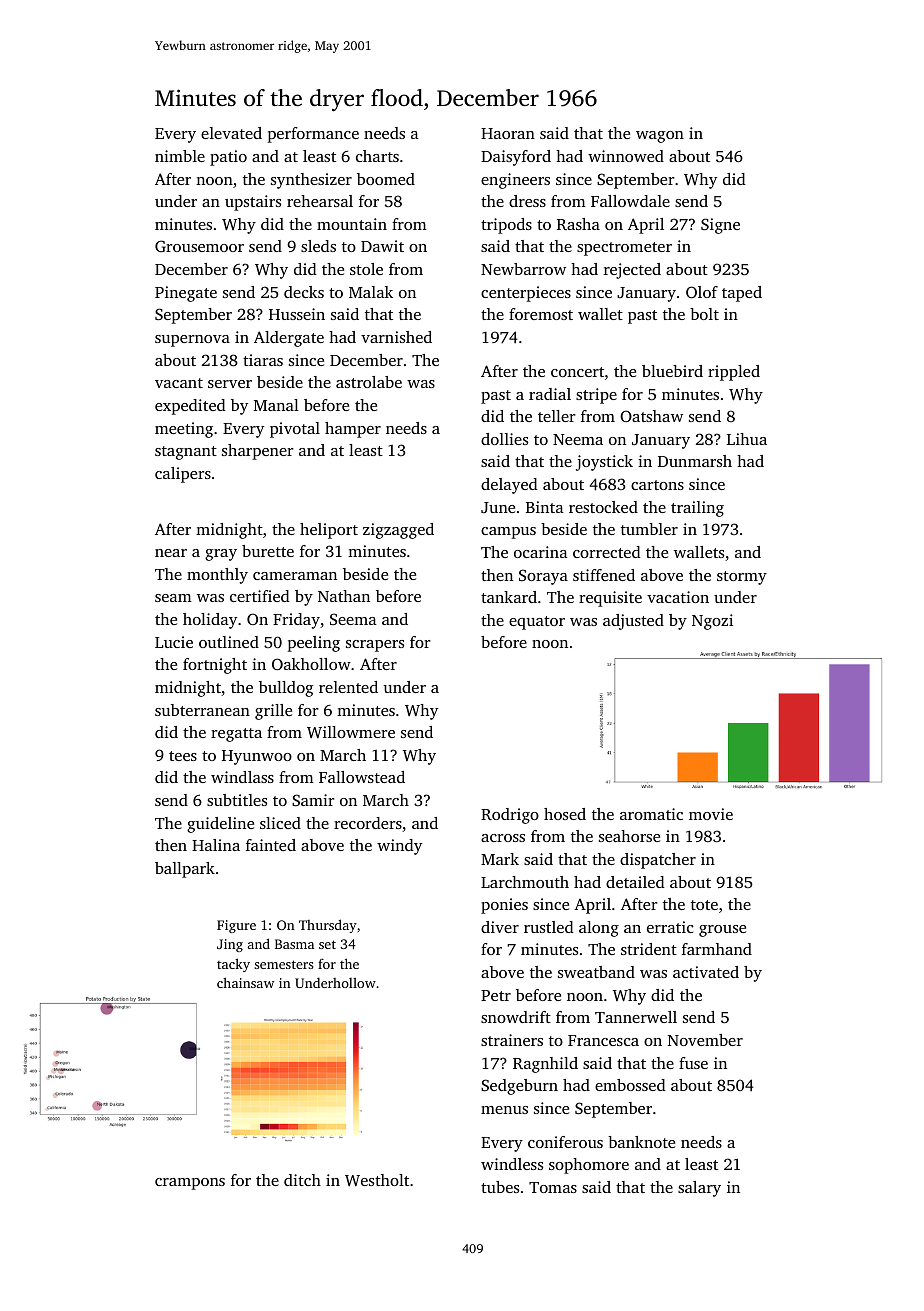  What do you see at coordinates (258, 452) in the screenshot?
I see `sharpener` at bounding box center [258, 452].
